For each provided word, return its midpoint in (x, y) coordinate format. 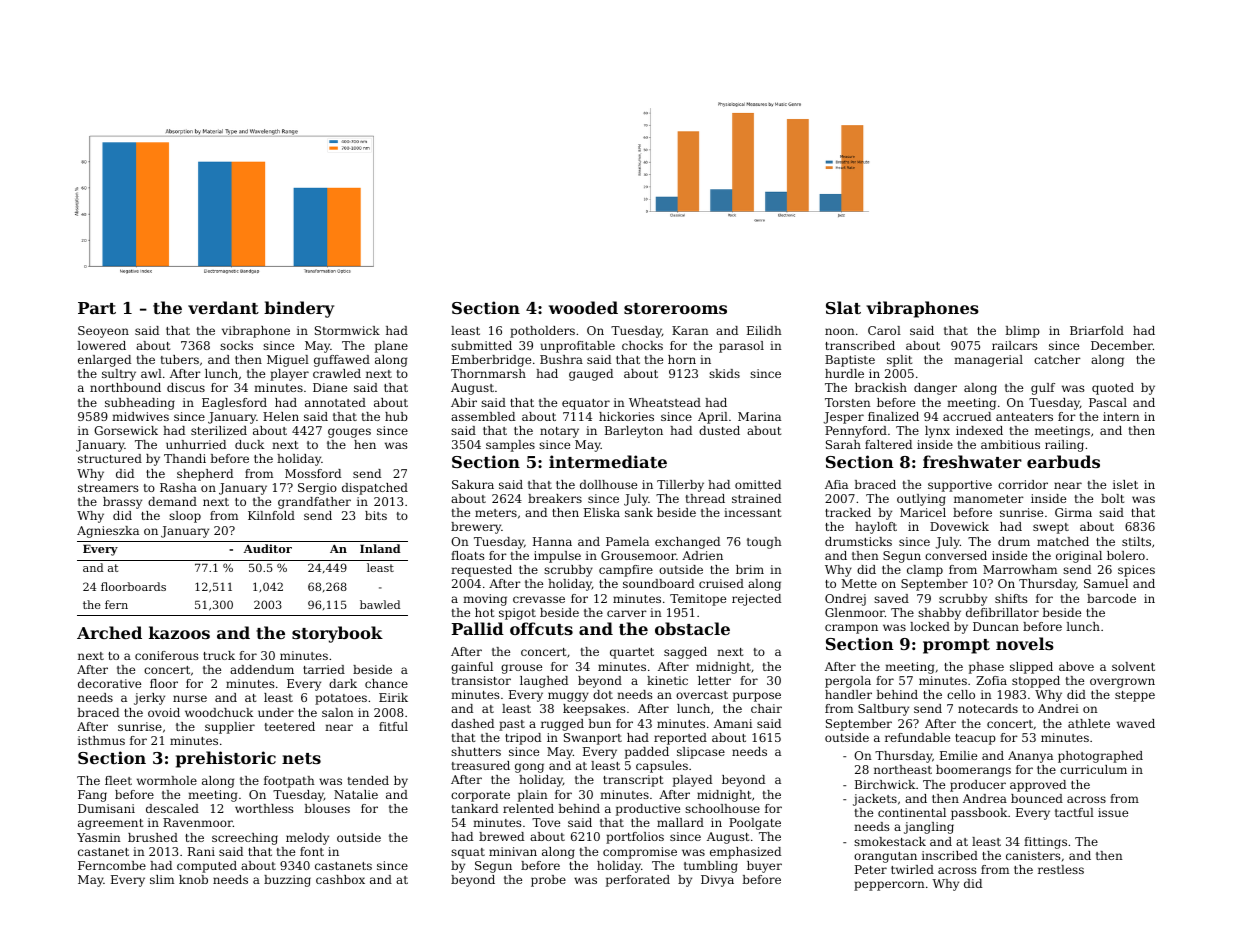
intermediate (608, 461)
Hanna (552, 541)
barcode (1111, 598)
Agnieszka (108, 532)
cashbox (340, 879)
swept (1051, 528)
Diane (330, 387)
